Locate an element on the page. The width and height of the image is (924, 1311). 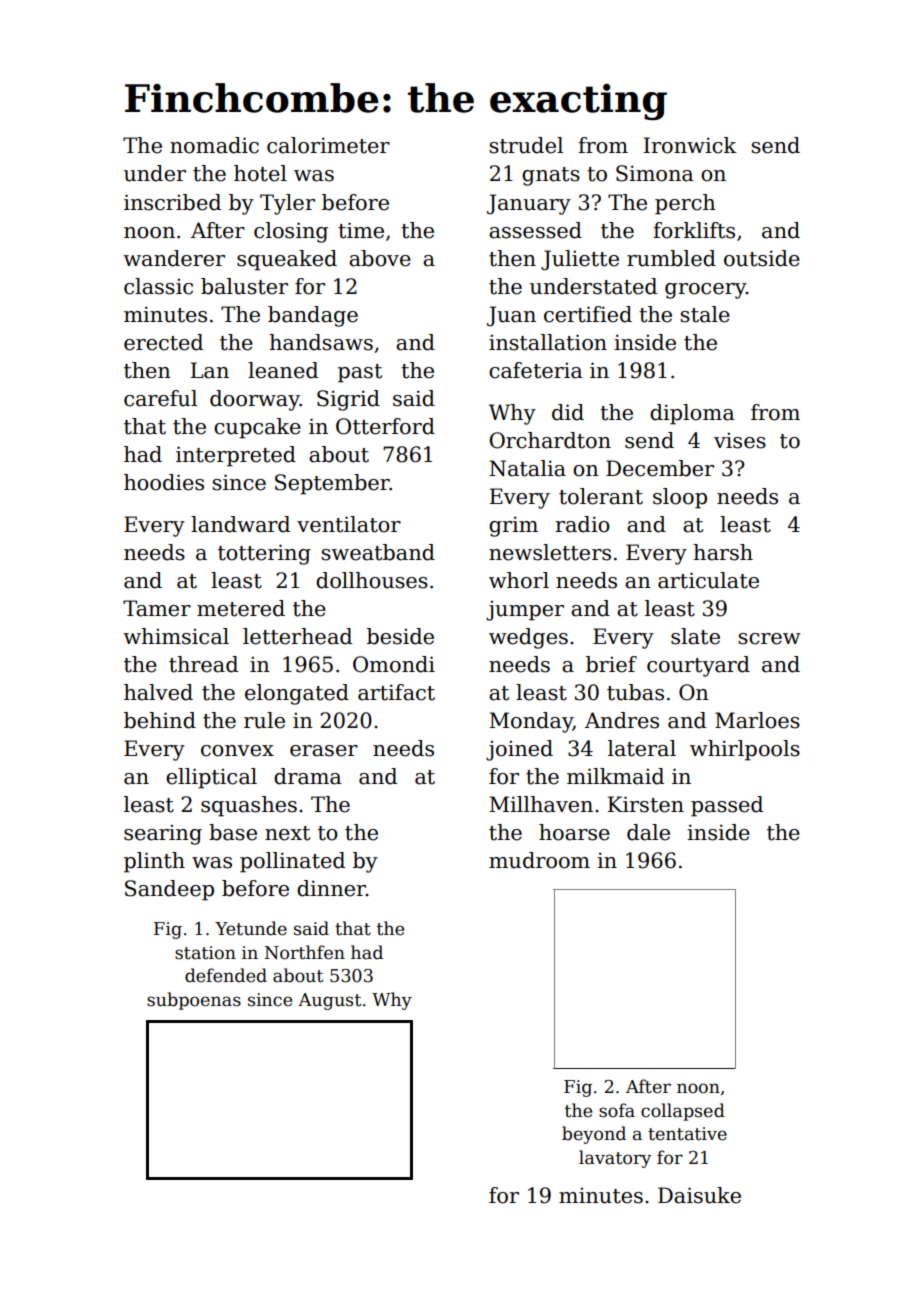
subpoenas is located at coordinates (194, 1001).
